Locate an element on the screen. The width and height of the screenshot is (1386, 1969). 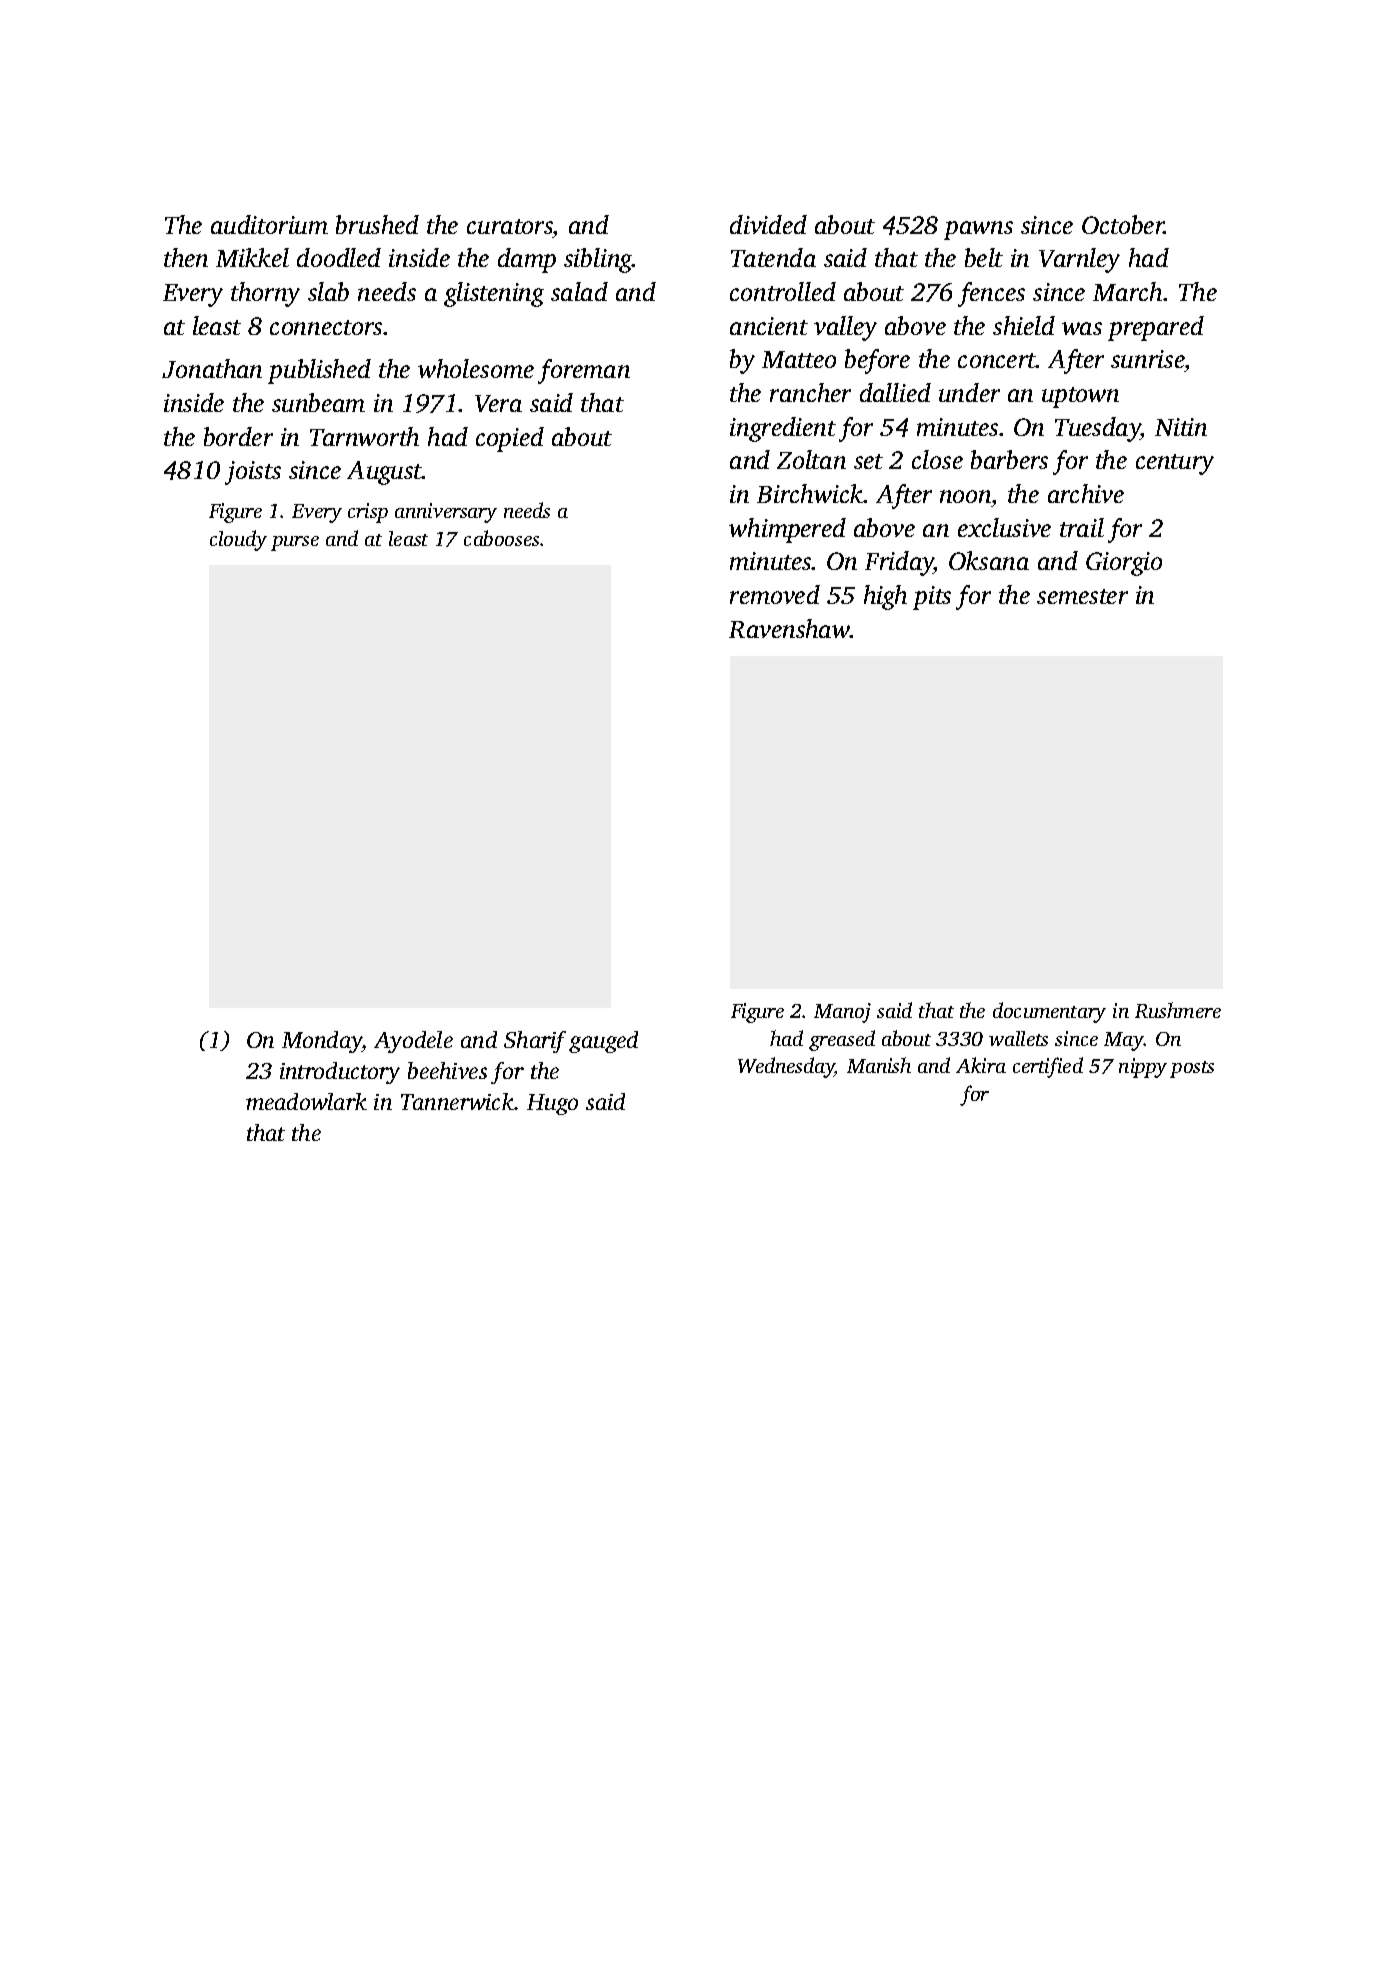
nippy is located at coordinates (1143, 1068).
